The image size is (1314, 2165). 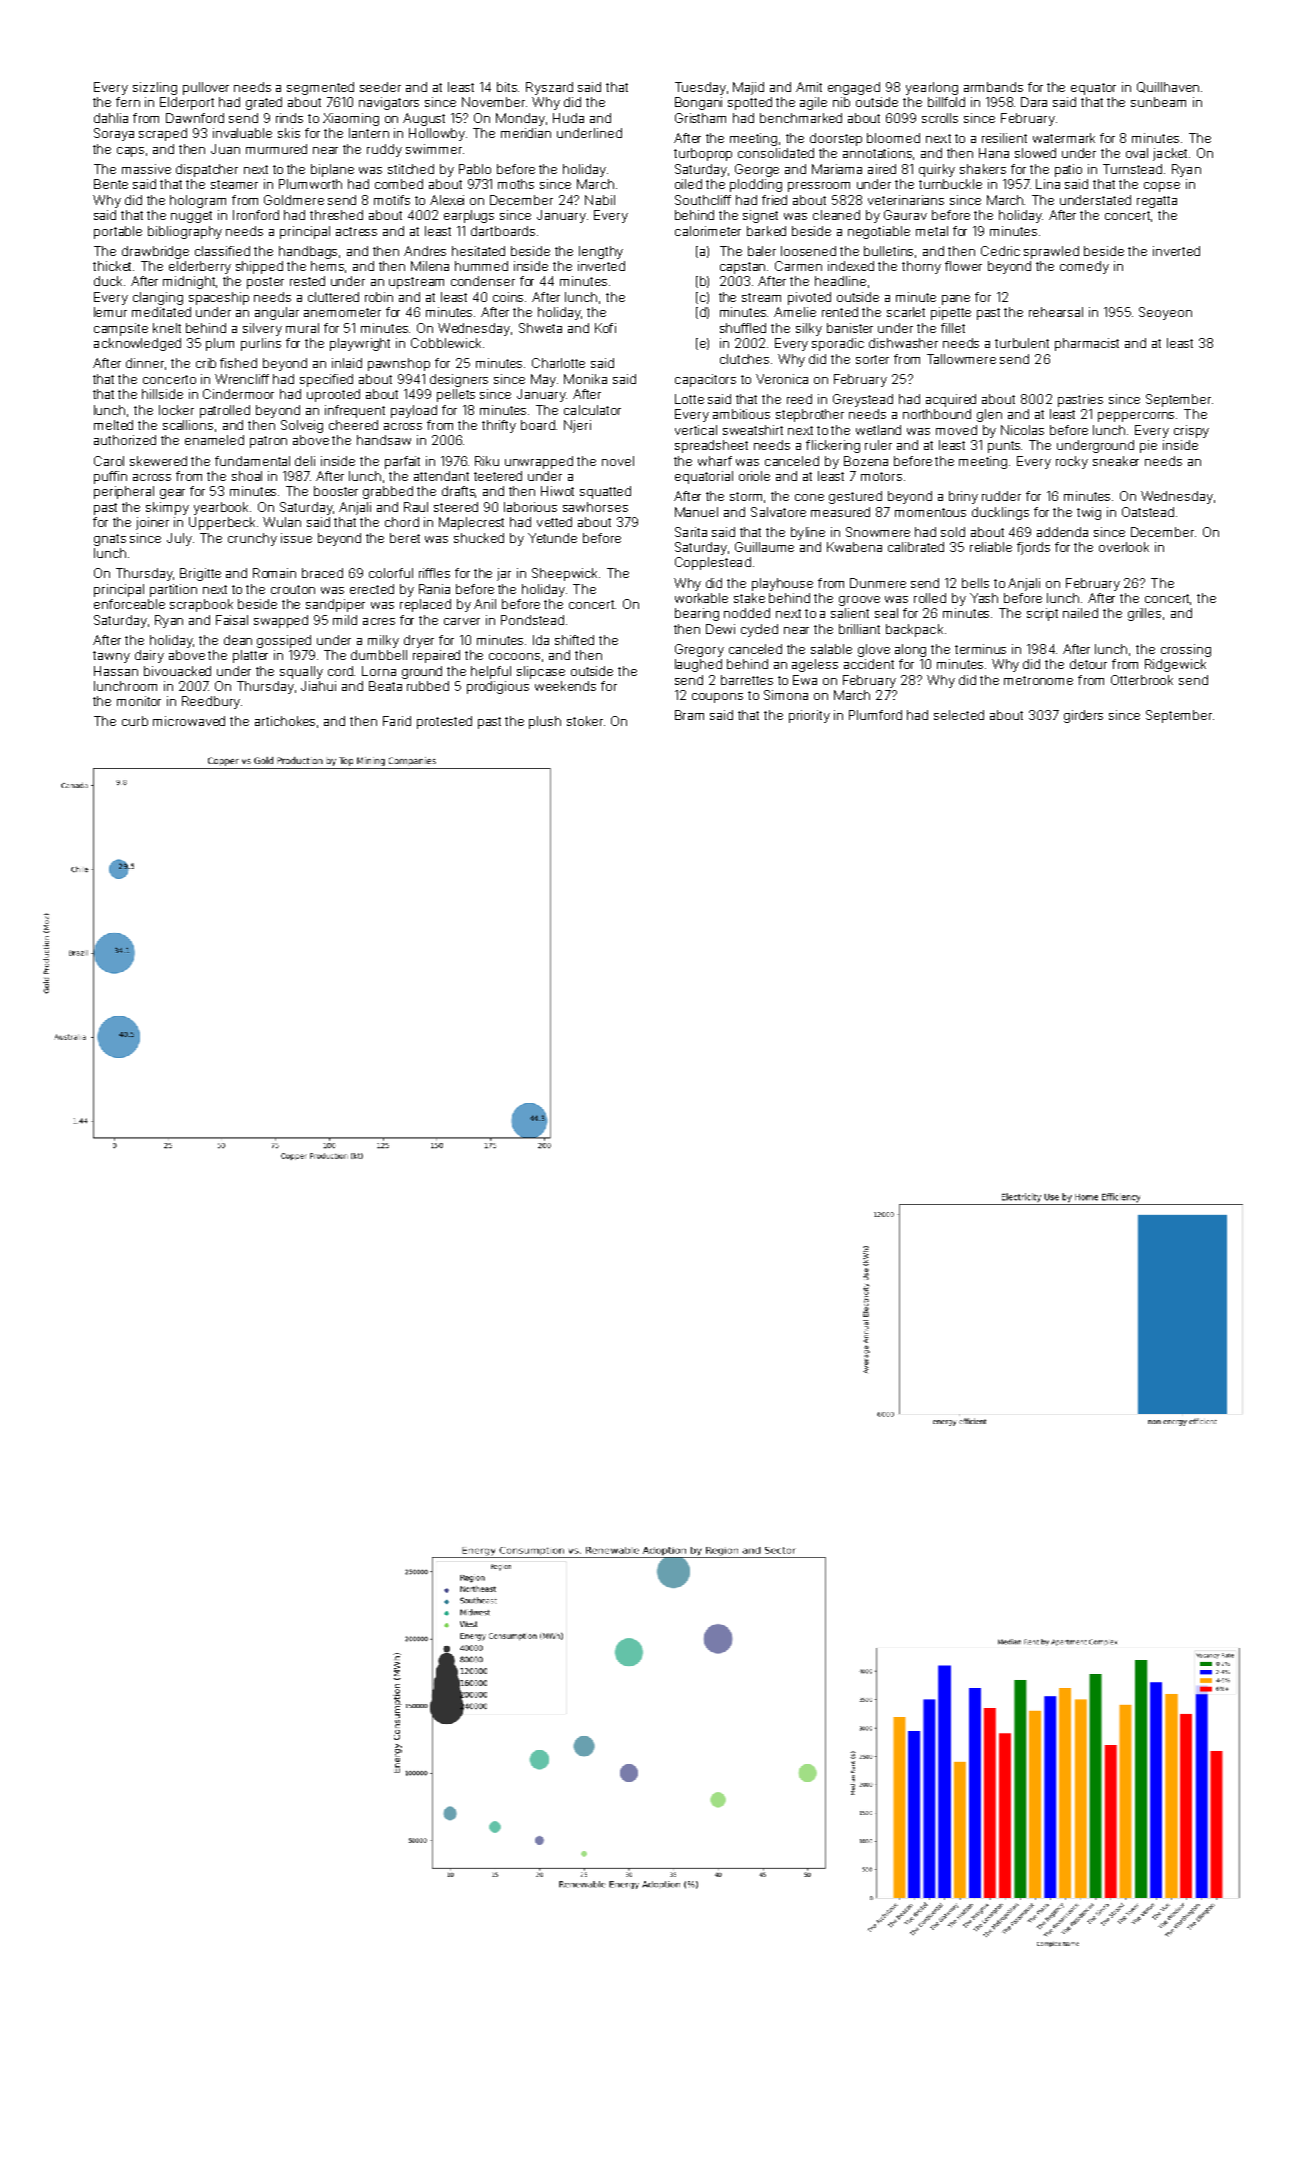 I want to click on Majid, so click(x=748, y=88).
